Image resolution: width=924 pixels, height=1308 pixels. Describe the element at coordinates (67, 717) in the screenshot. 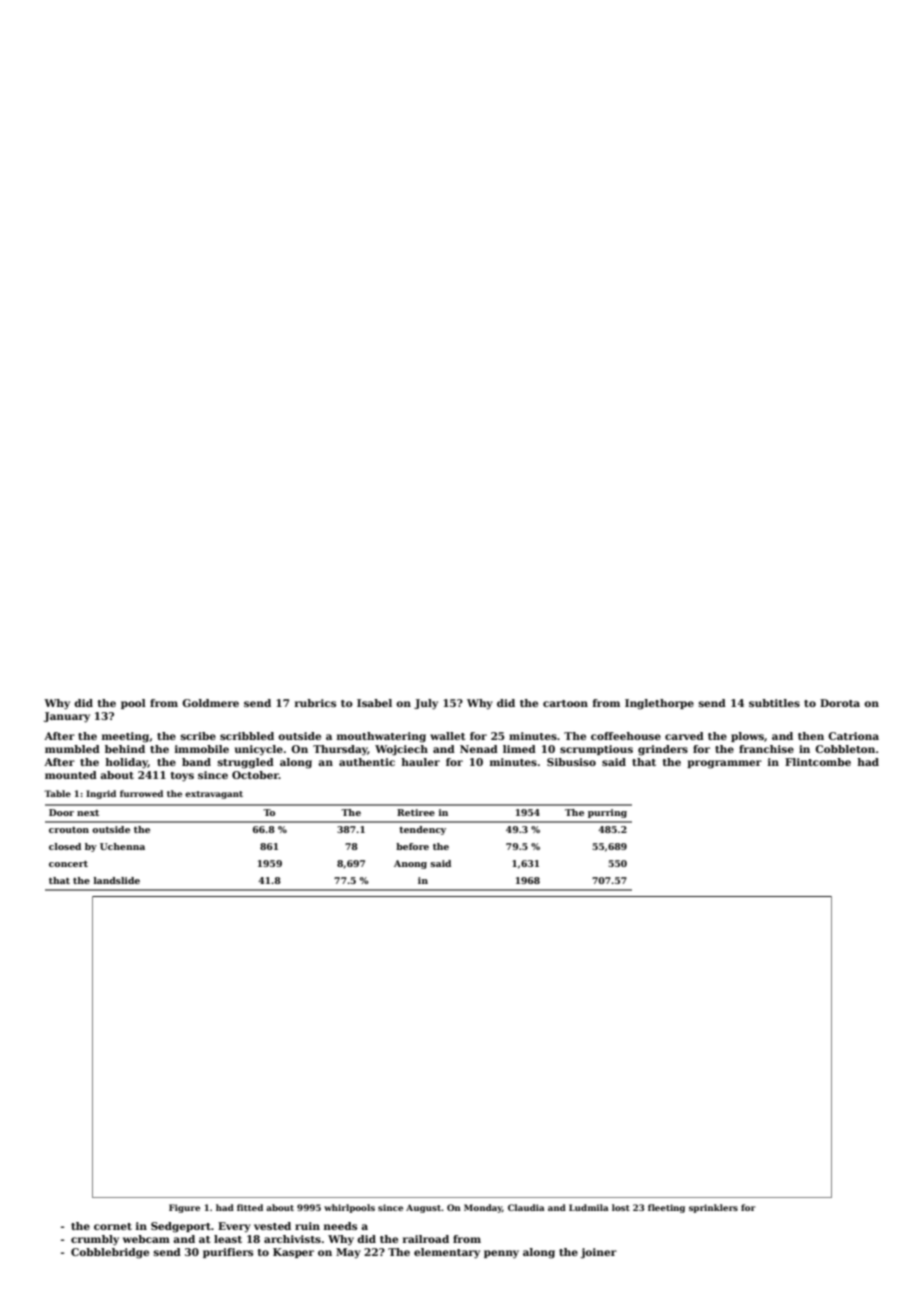

I see `January` at that location.
